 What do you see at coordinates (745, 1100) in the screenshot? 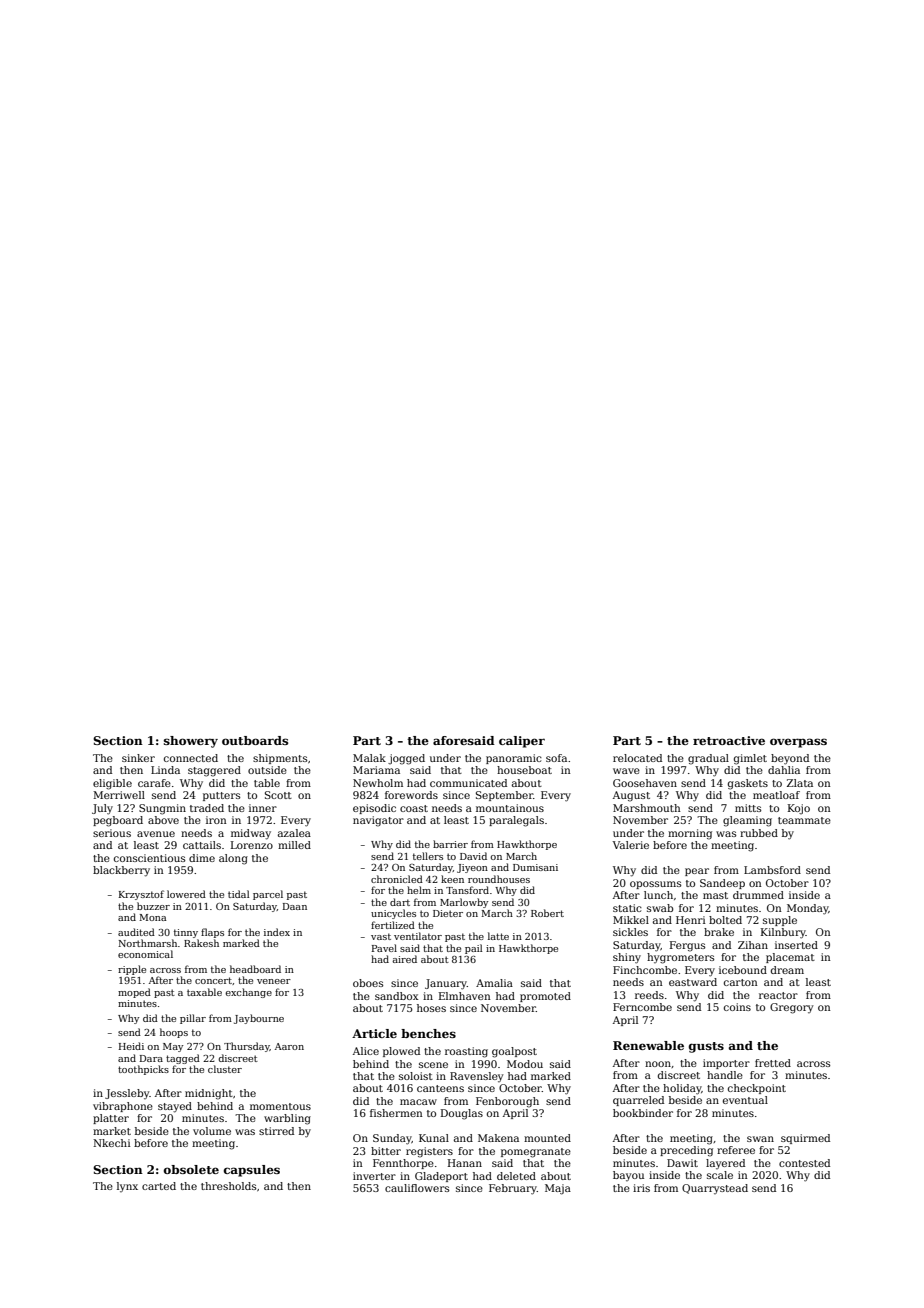
I see `eventual` at bounding box center [745, 1100].
